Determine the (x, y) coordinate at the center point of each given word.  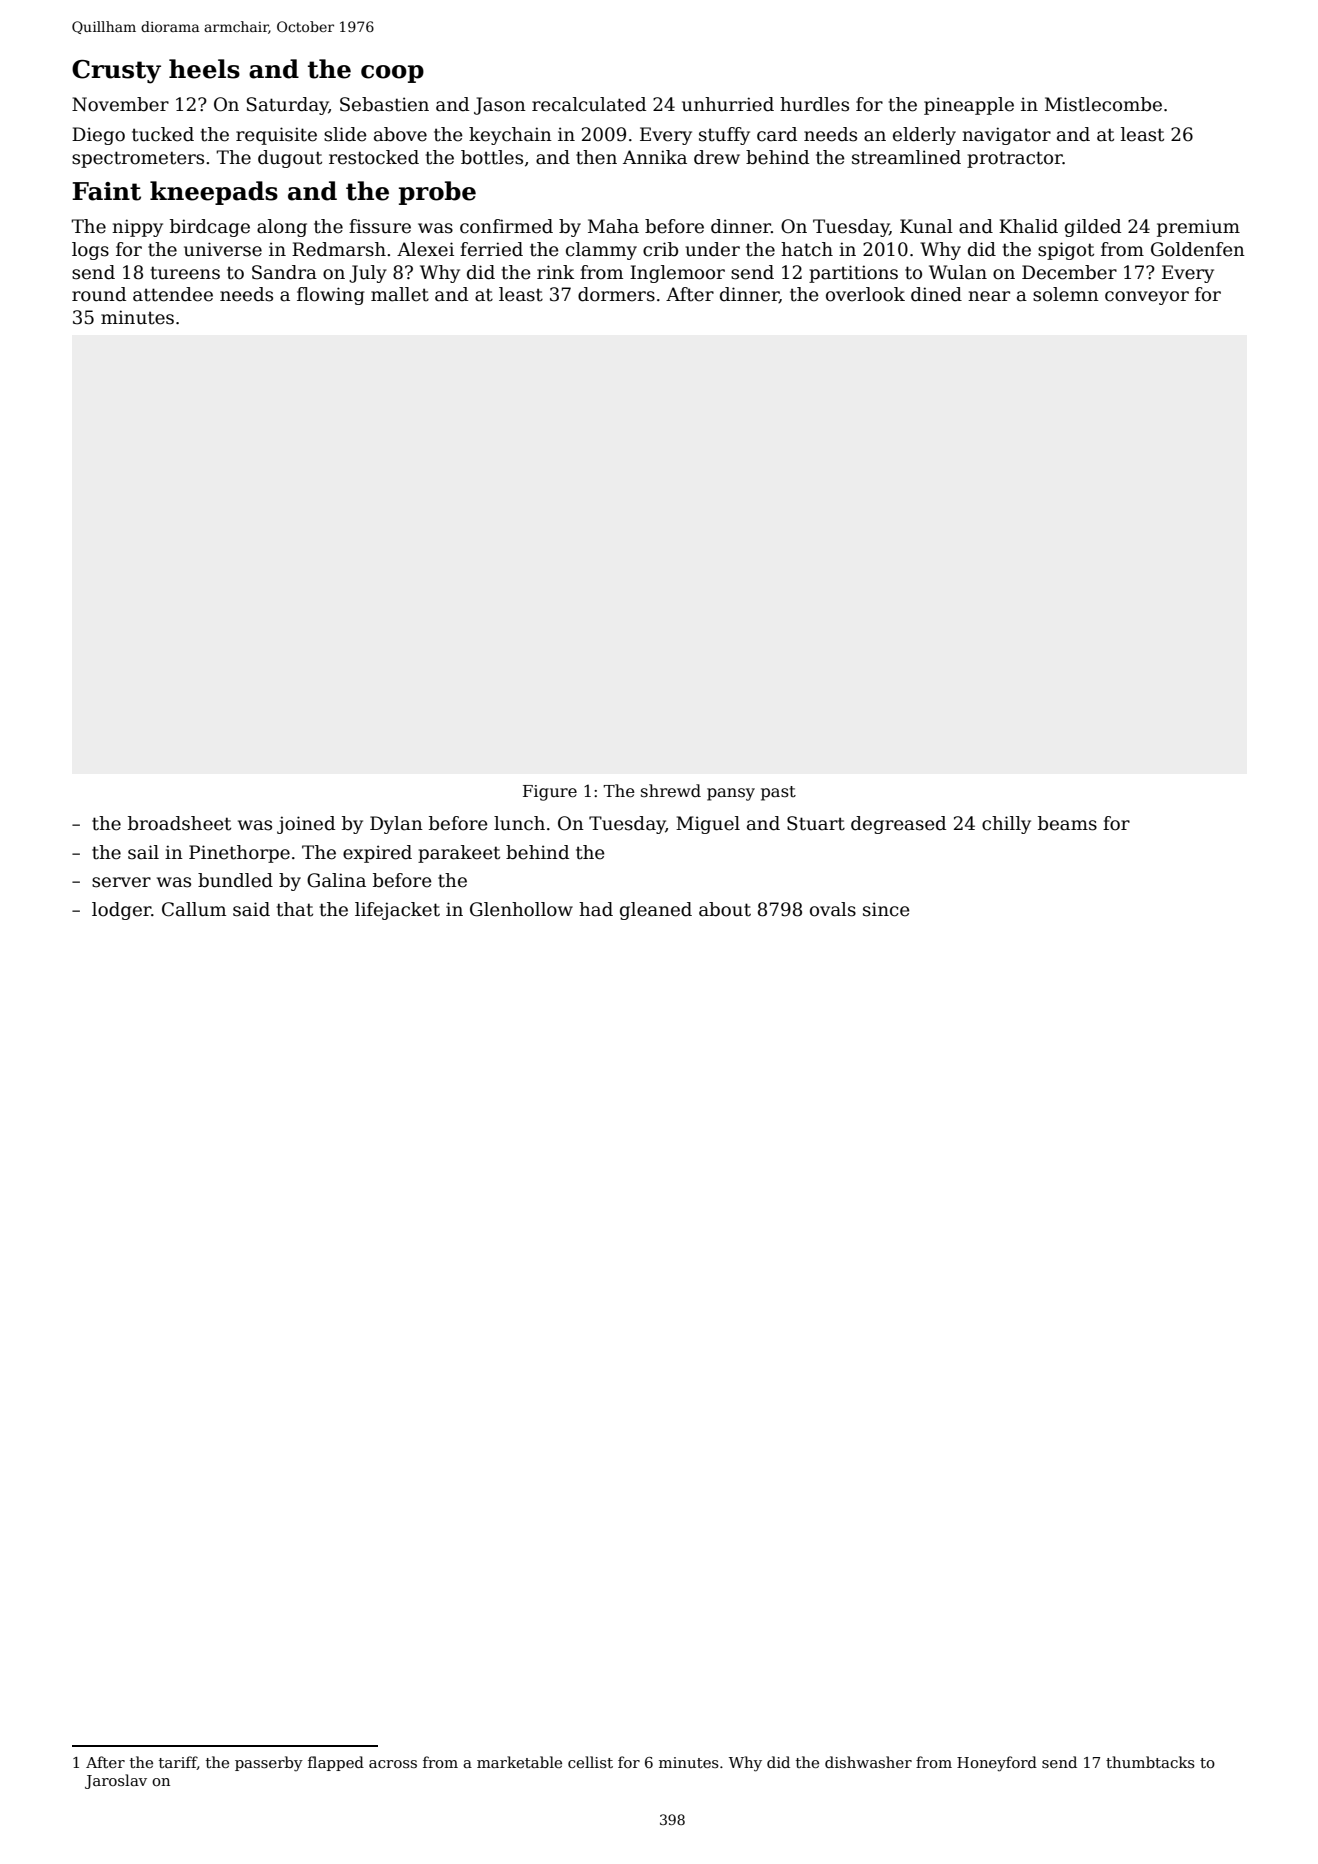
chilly (1006, 825)
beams (1067, 823)
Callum (194, 909)
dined (936, 294)
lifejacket (397, 911)
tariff (178, 1763)
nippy (137, 228)
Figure (550, 793)
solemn (1066, 294)
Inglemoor (677, 274)
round (99, 294)
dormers (616, 294)
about (725, 909)
